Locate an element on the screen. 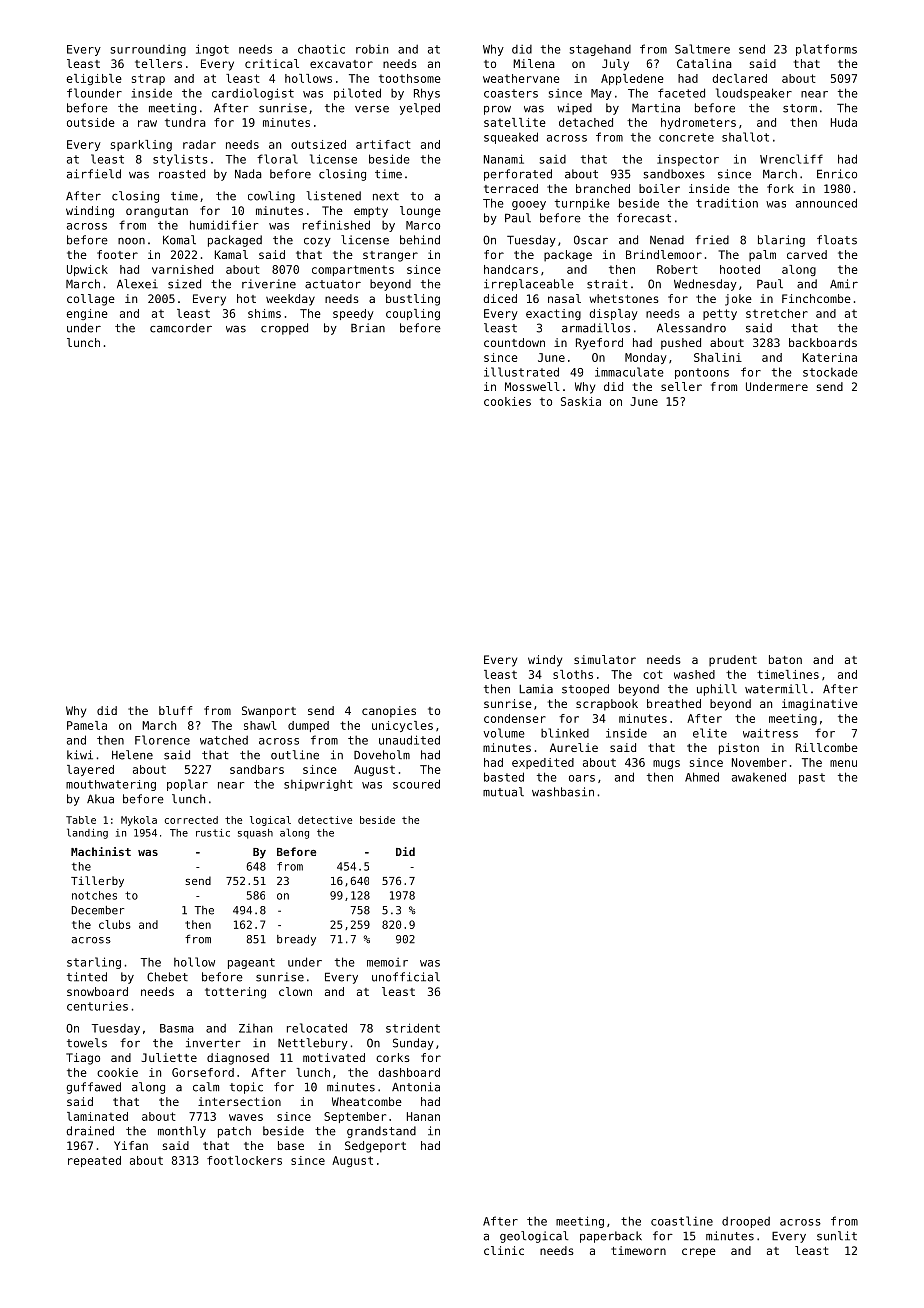 This screenshot has width=924, height=1308. Swanport is located at coordinates (269, 712).
